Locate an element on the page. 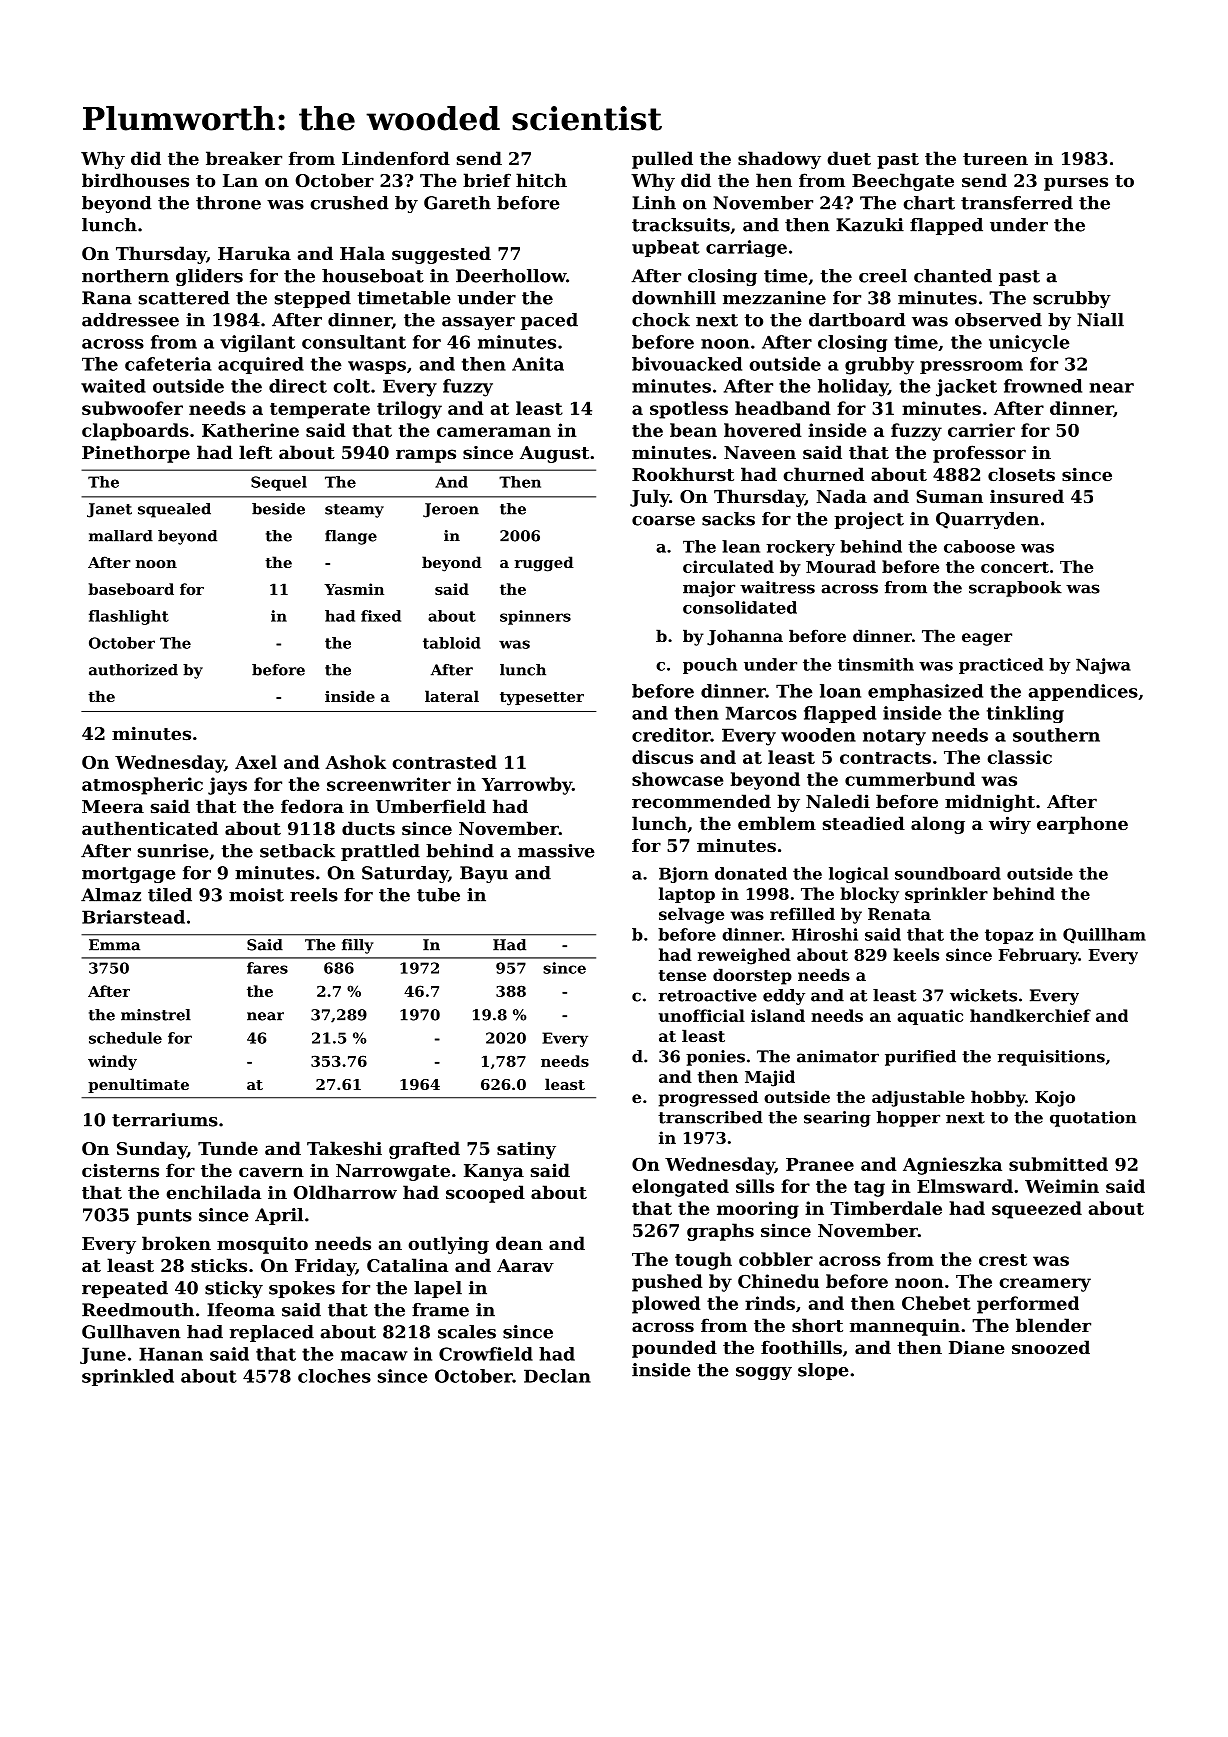  assayer is located at coordinates (478, 323).
